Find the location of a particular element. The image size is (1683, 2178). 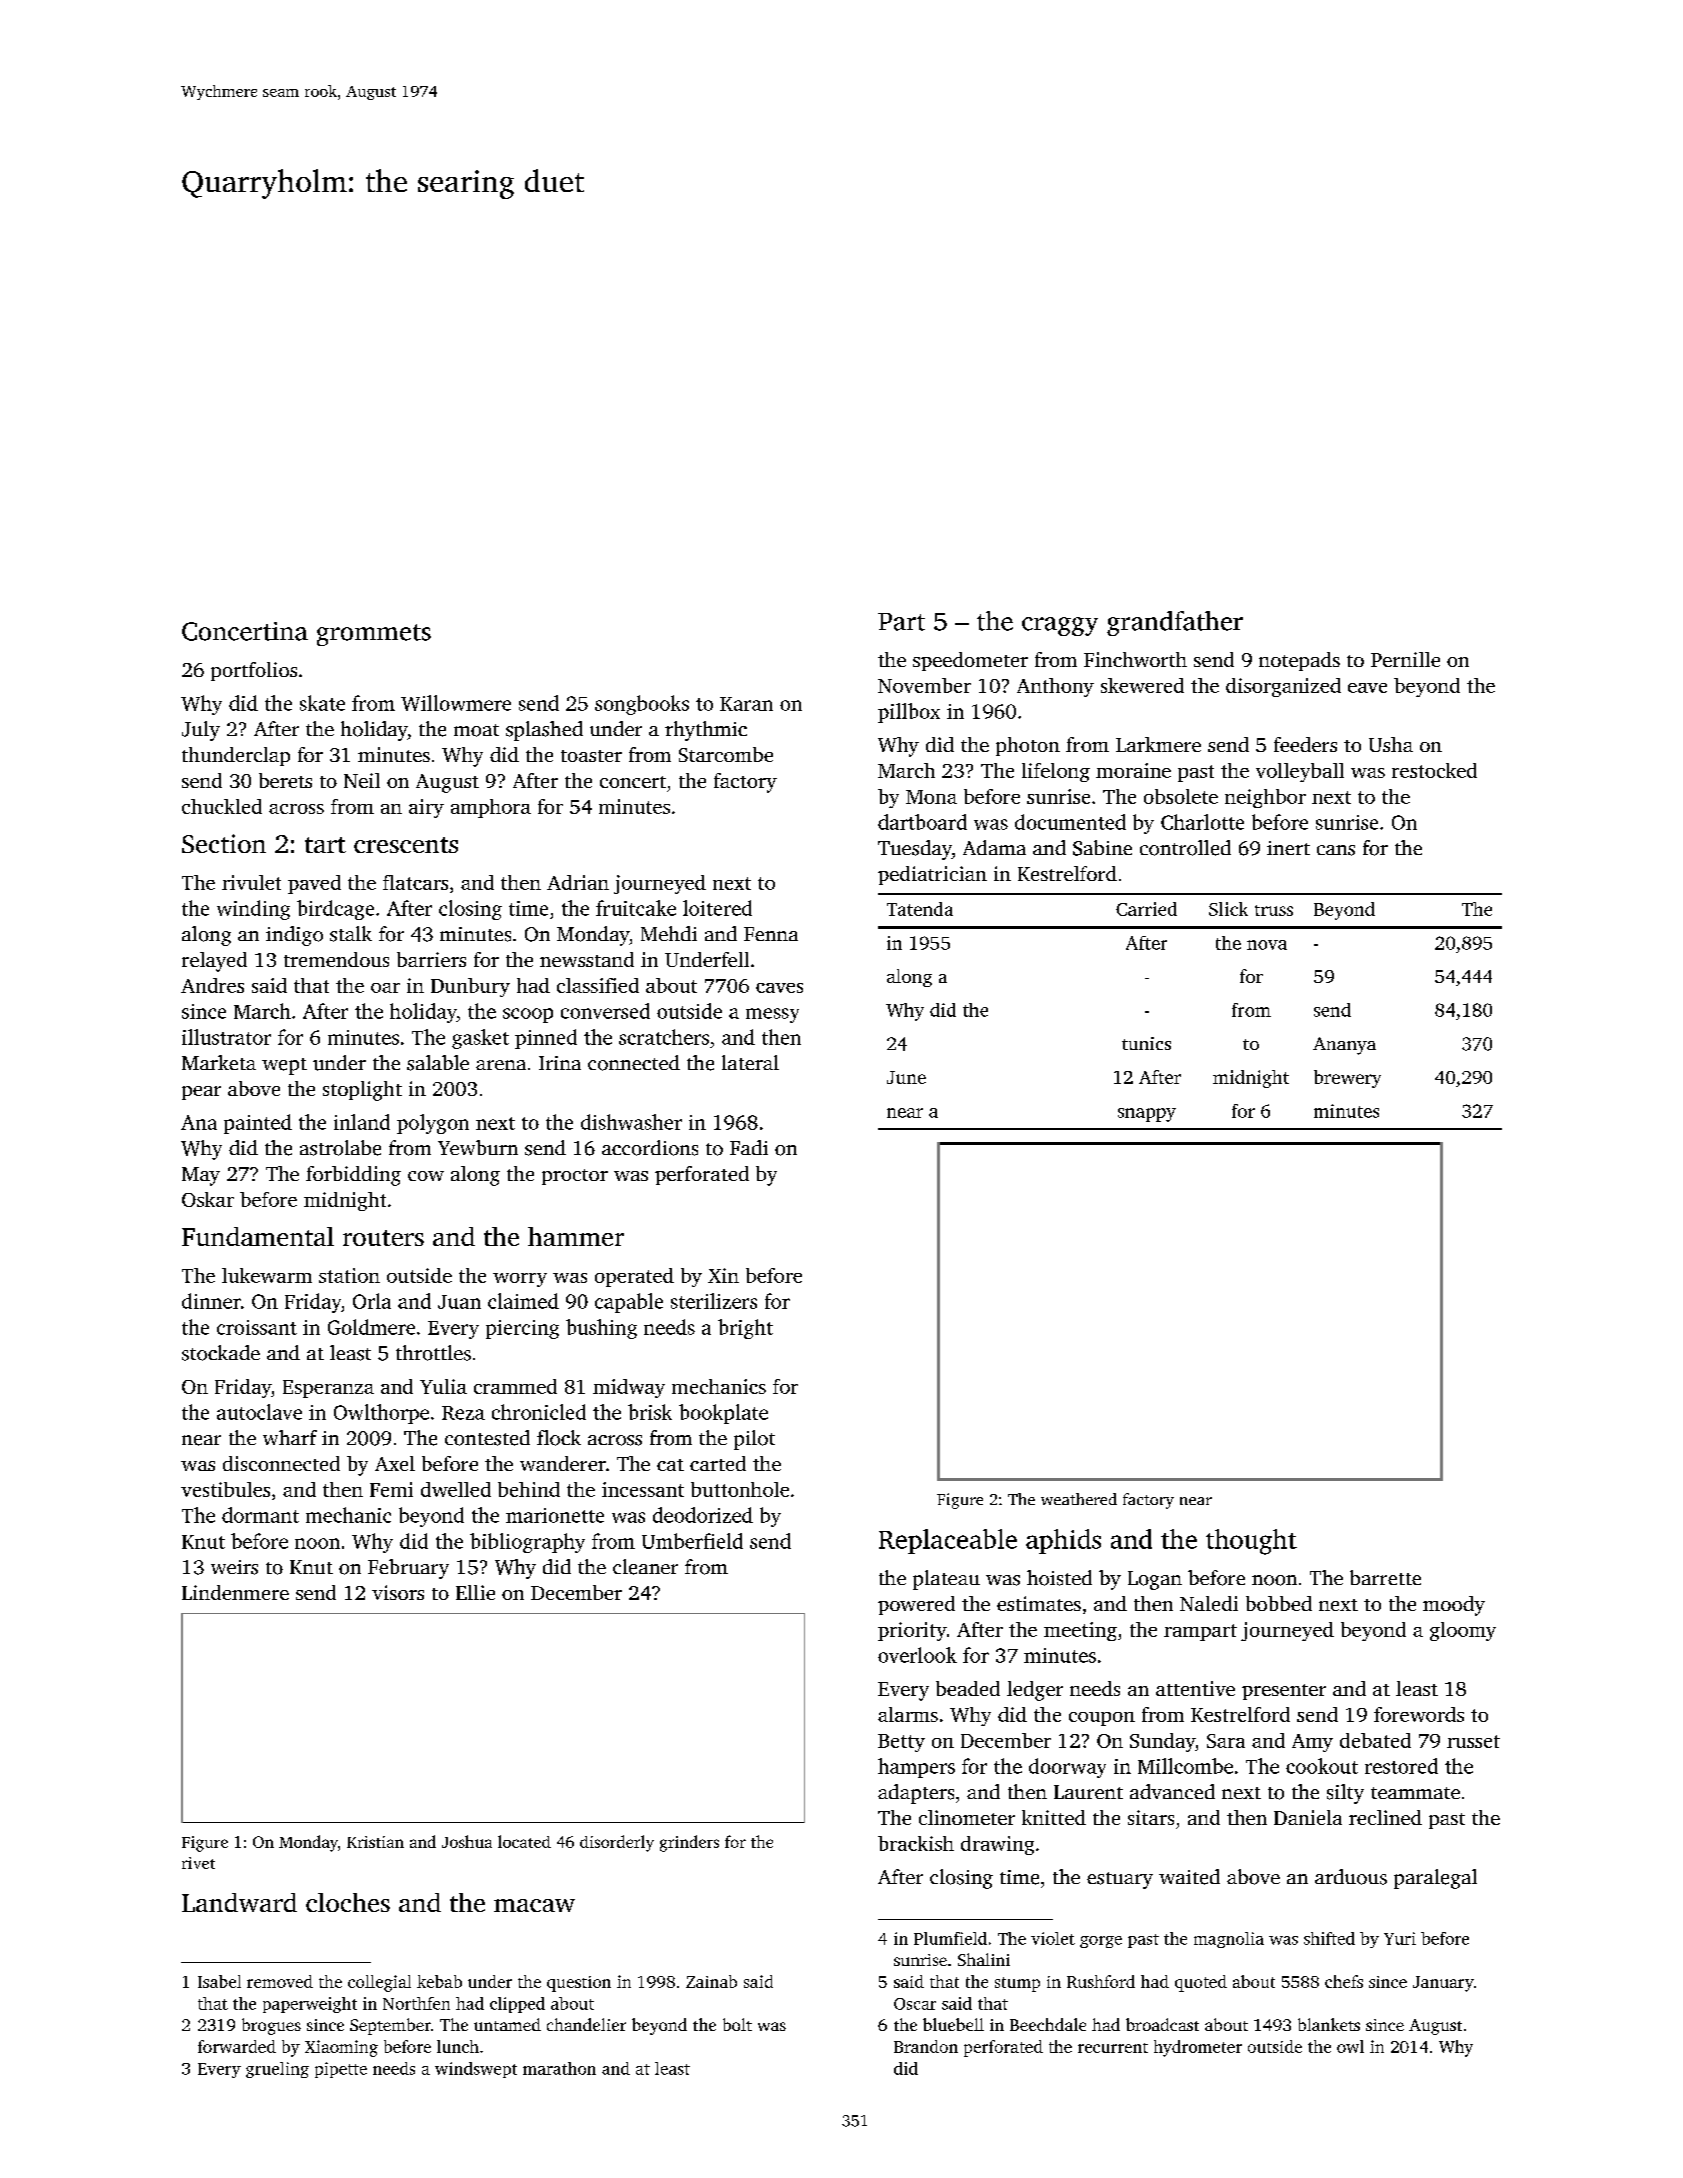

June is located at coordinates (906, 1077).
